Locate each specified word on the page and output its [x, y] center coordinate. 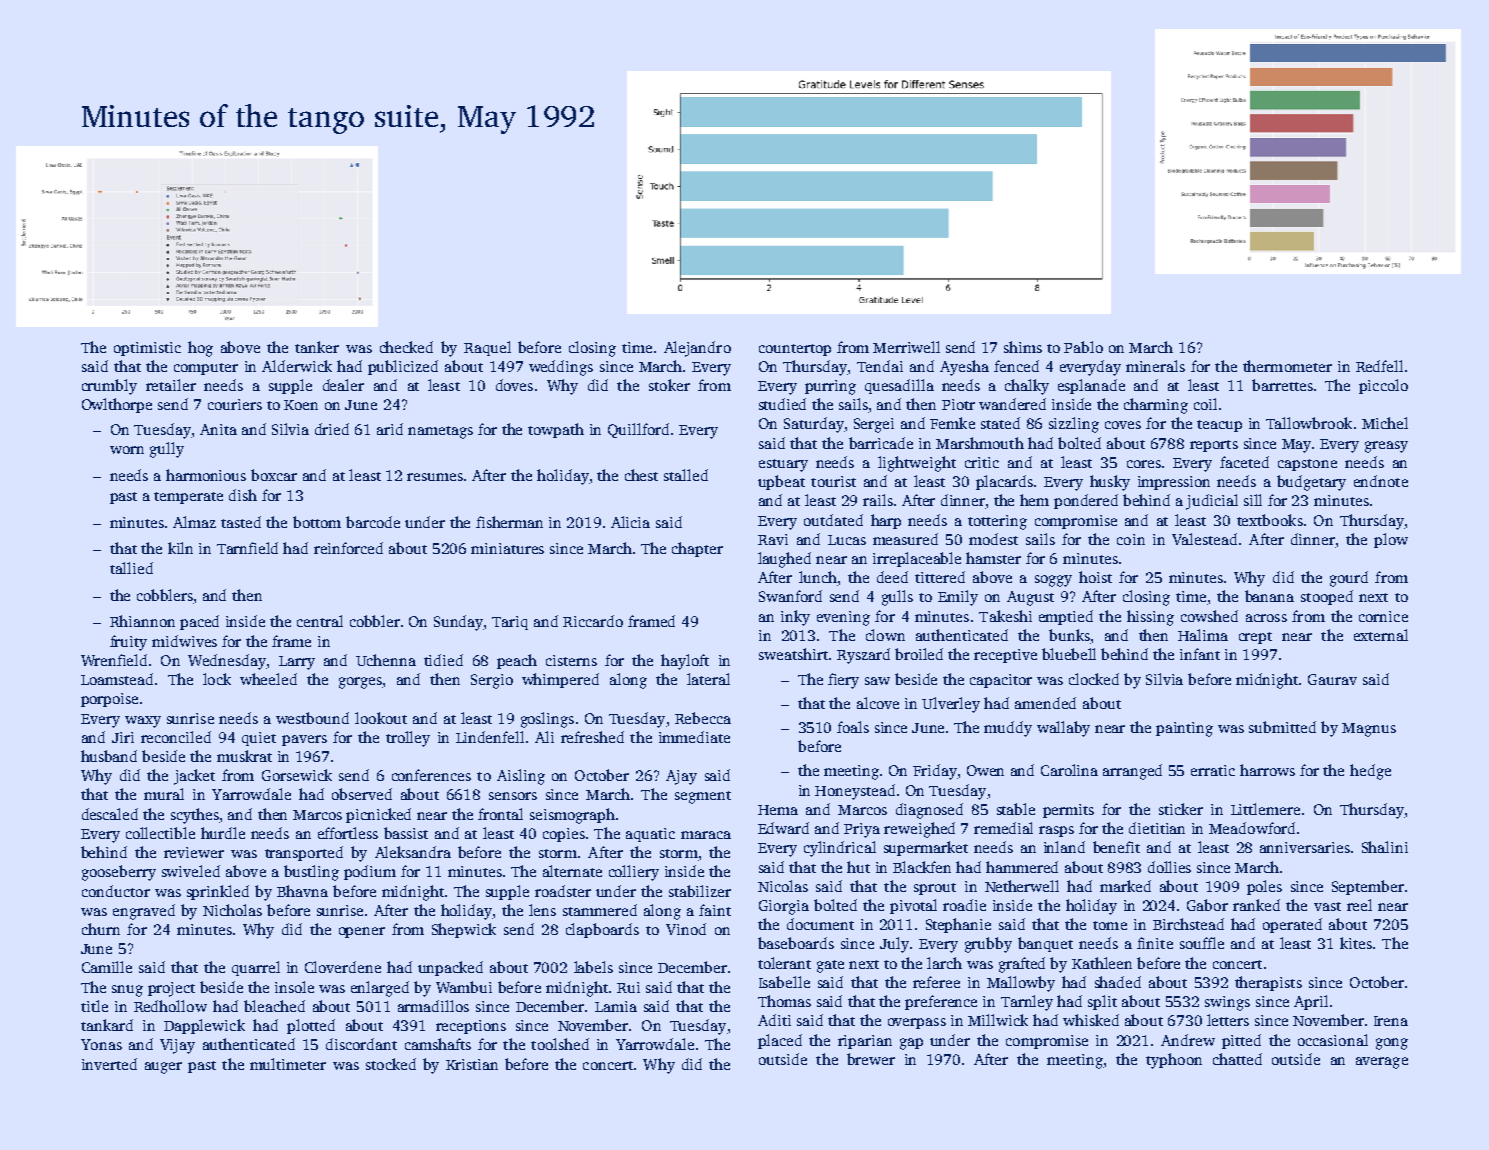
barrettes [1282, 385]
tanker [317, 347]
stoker [669, 385]
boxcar [274, 475]
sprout [935, 889]
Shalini [1385, 847]
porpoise [109, 700]
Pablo [1083, 347]
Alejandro [697, 349]
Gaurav [1332, 679]
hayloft [685, 662]
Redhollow [170, 1006]
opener [362, 932]
